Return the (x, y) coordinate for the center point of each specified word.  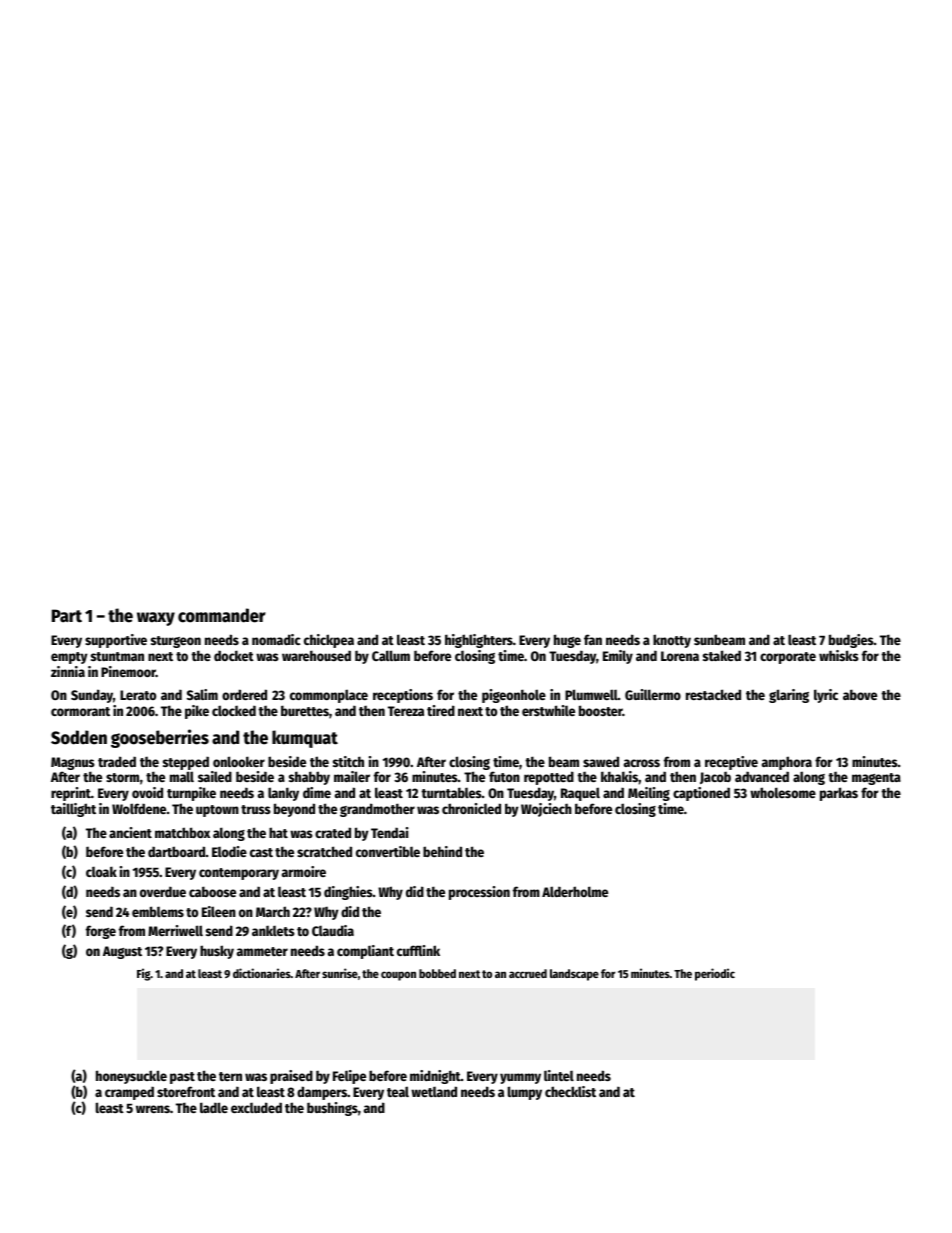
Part (67, 616)
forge (101, 932)
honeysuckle (131, 1077)
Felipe (349, 1077)
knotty (672, 641)
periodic (715, 974)
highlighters (479, 641)
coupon (398, 976)
